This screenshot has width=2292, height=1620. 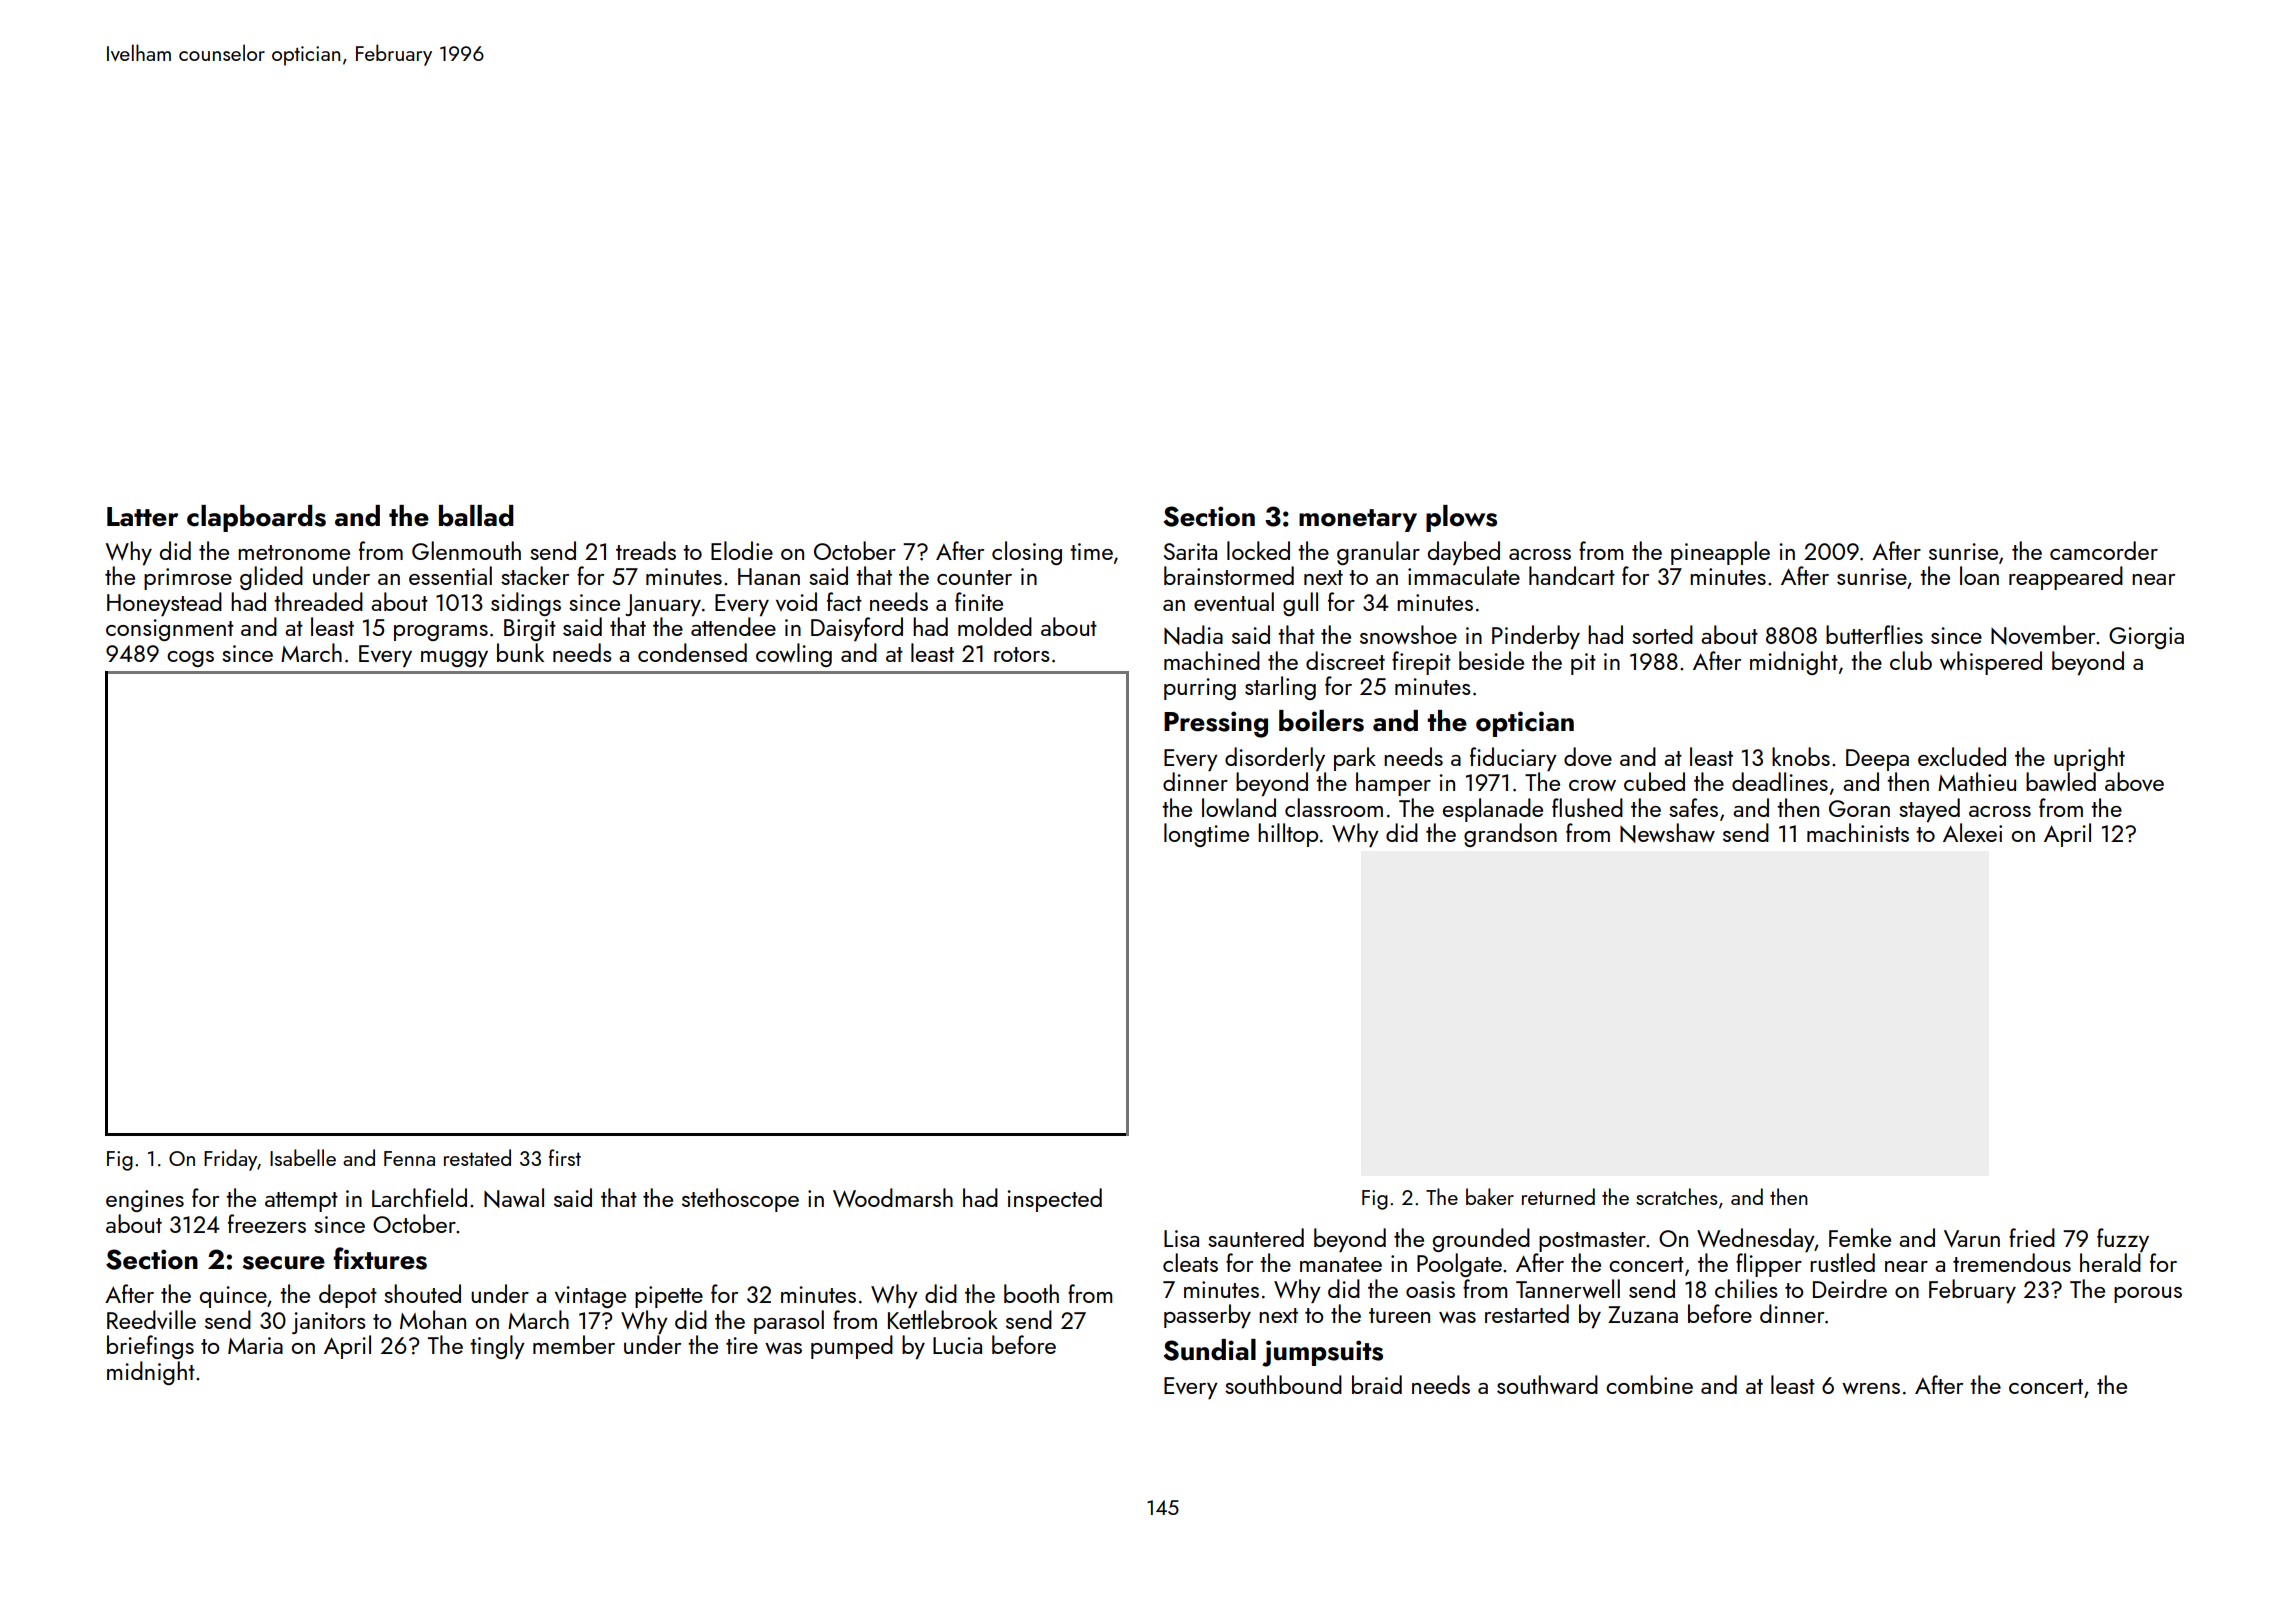 What do you see at coordinates (1288, 835) in the screenshot?
I see `hilltop` at bounding box center [1288, 835].
